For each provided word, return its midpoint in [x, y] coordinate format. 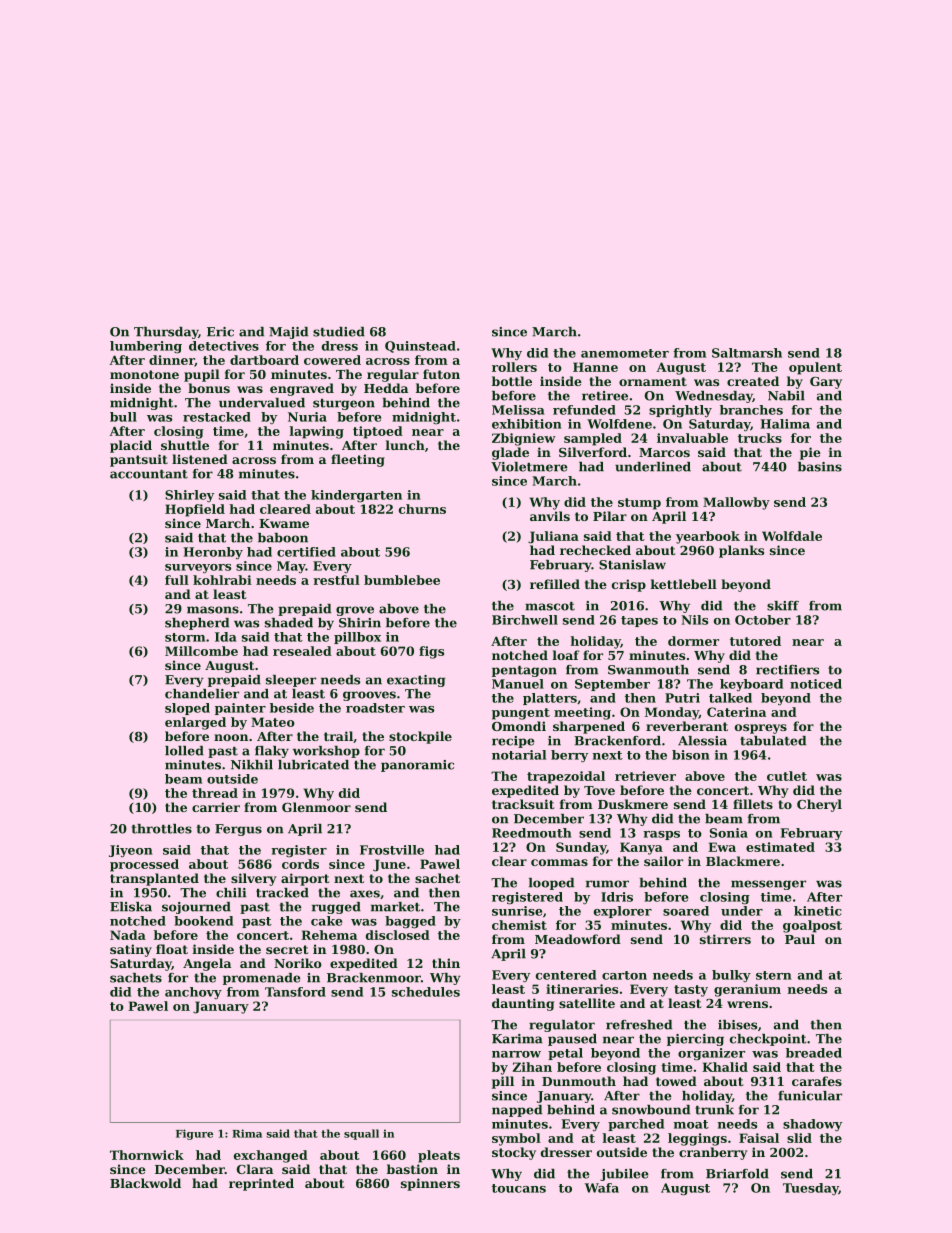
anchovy [193, 993]
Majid [288, 333]
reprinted [261, 1184]
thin [446, 963]
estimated [780, 847]
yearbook [708, 537]
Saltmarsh [747, 353]
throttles [162, 829]
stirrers [725, 939]
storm [185, 637]
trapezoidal [566, 777]
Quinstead [420, 347]
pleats [439, 1156]
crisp [629, 585]
